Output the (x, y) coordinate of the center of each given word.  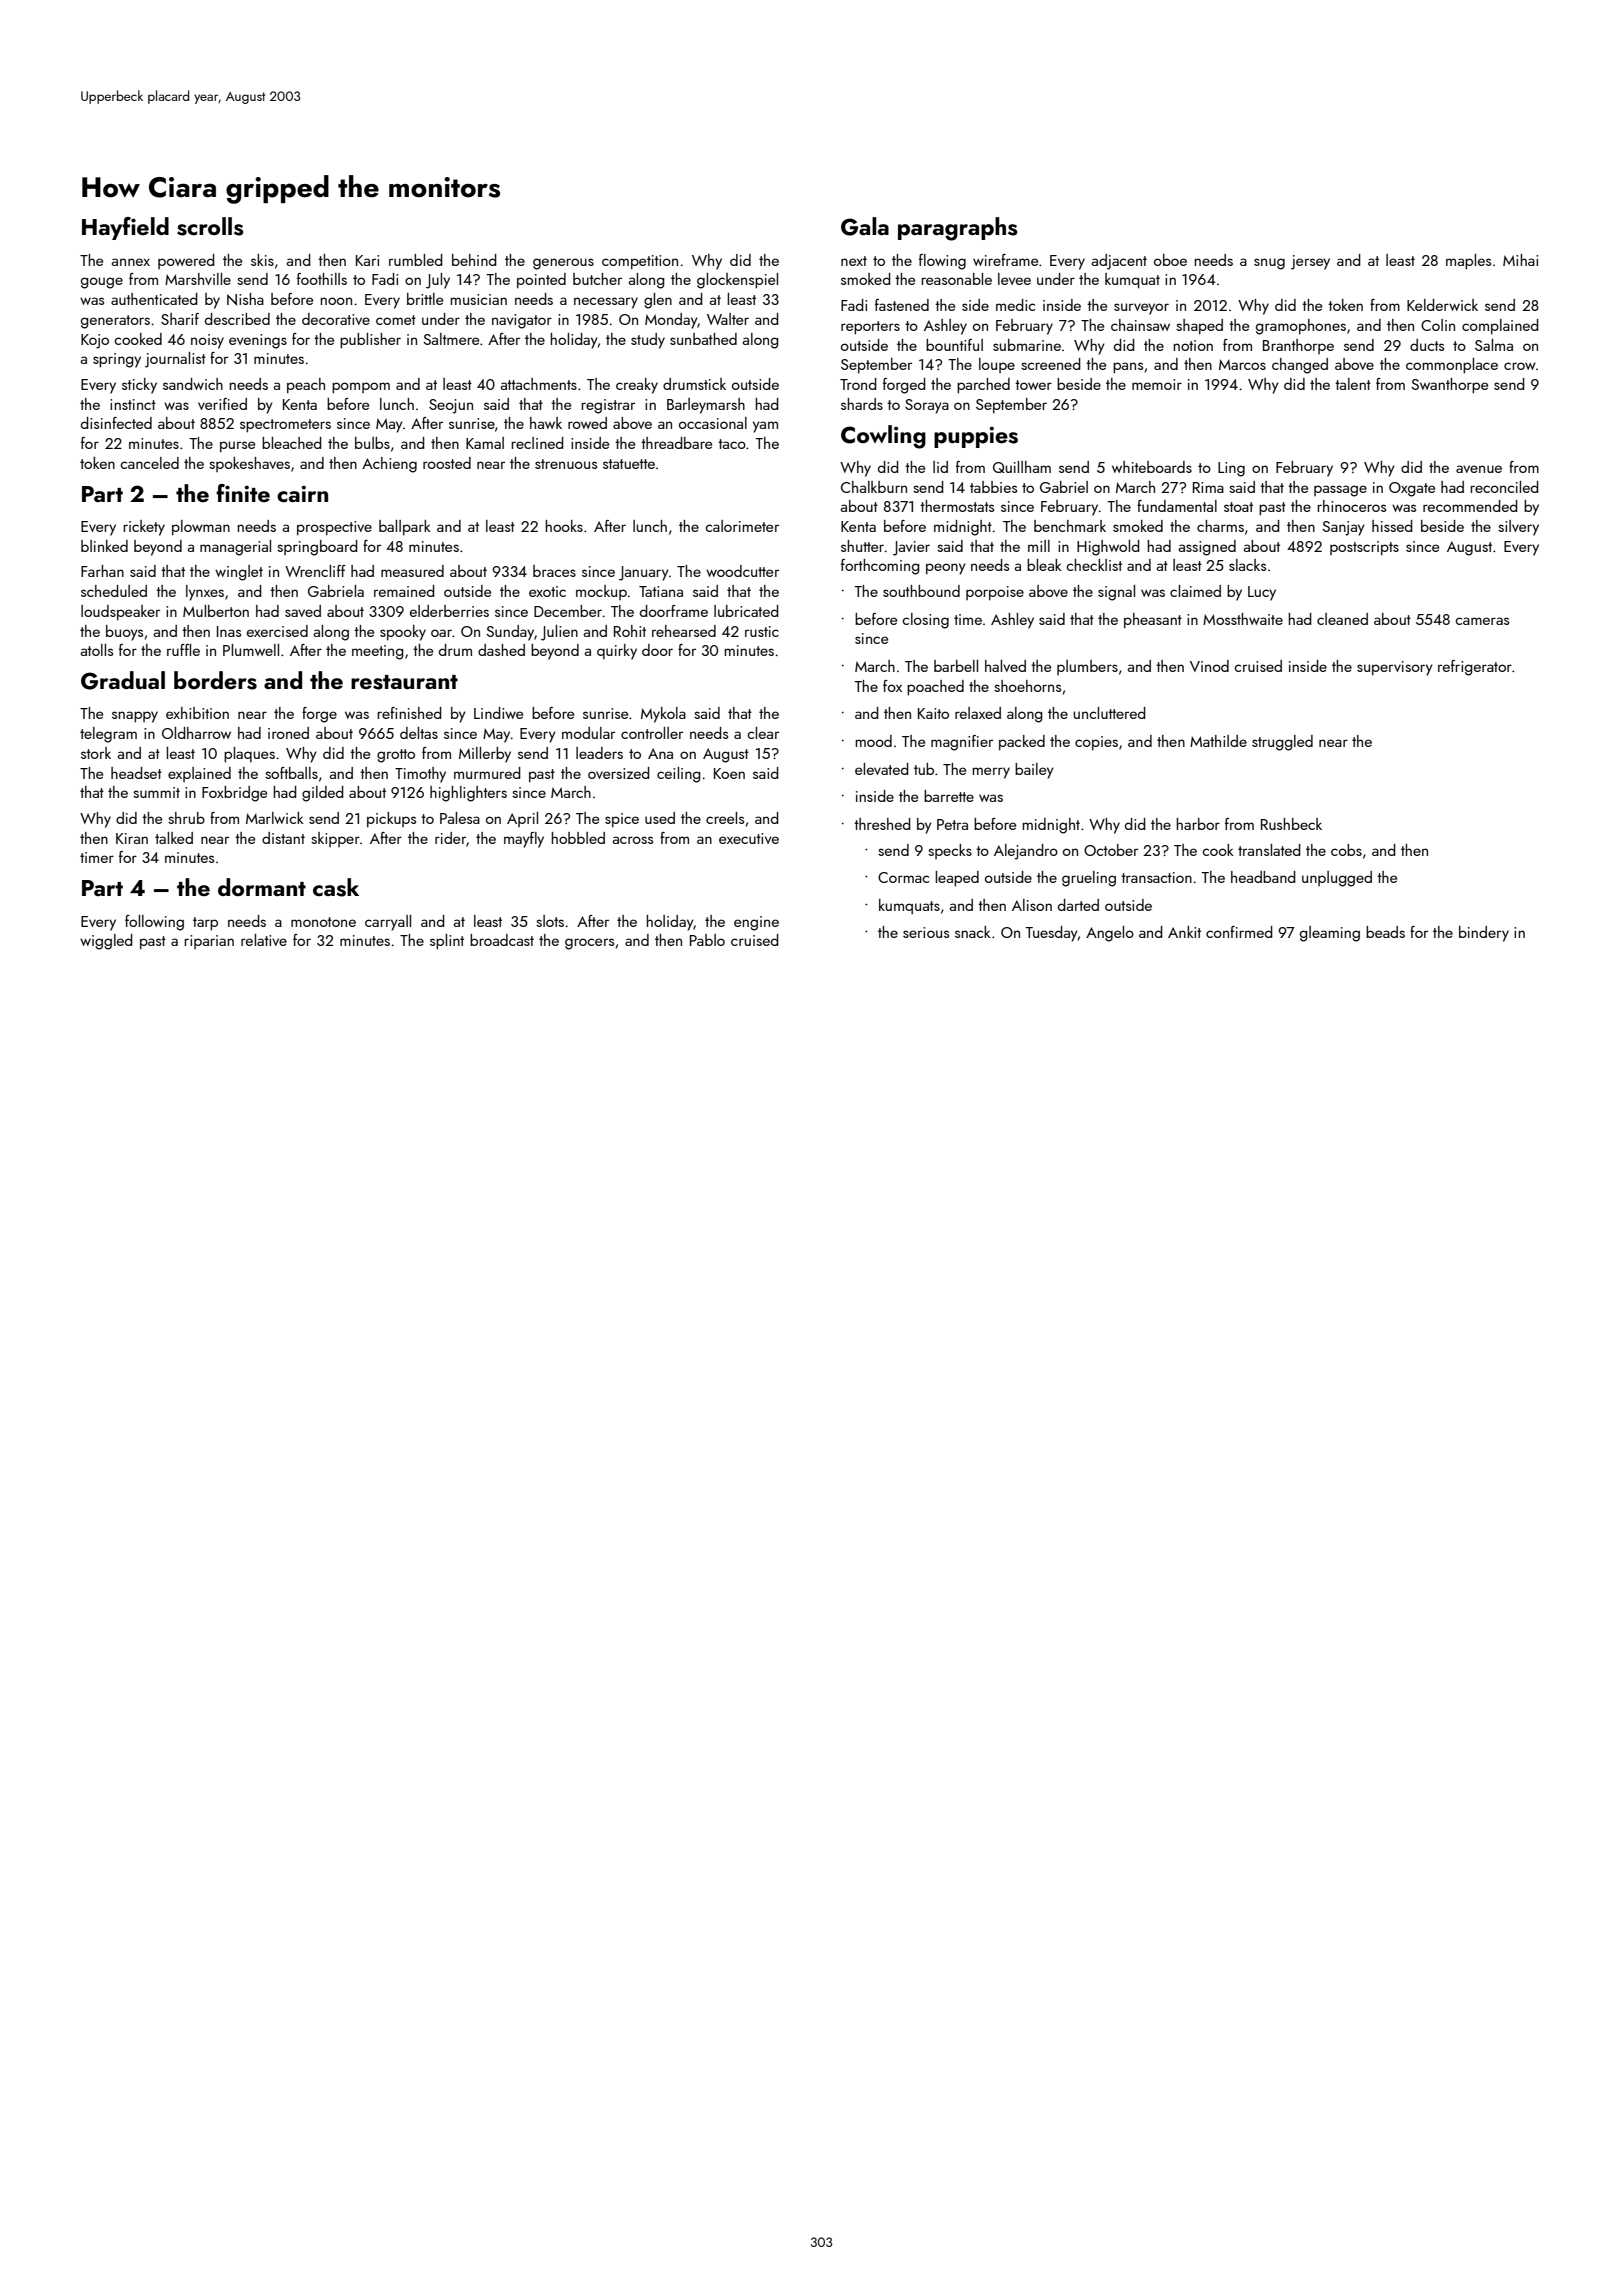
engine (756, 923)
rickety (144, 528)
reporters (870, 328)
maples (1468, 262)
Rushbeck (1291, 824)
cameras (1482, 621)
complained (1500, 327)
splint (447, 942)
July (438, 281)
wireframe (1005, 260)
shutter (862, 546)
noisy (207, 341)
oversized (619, 773)
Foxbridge (234, 794)
